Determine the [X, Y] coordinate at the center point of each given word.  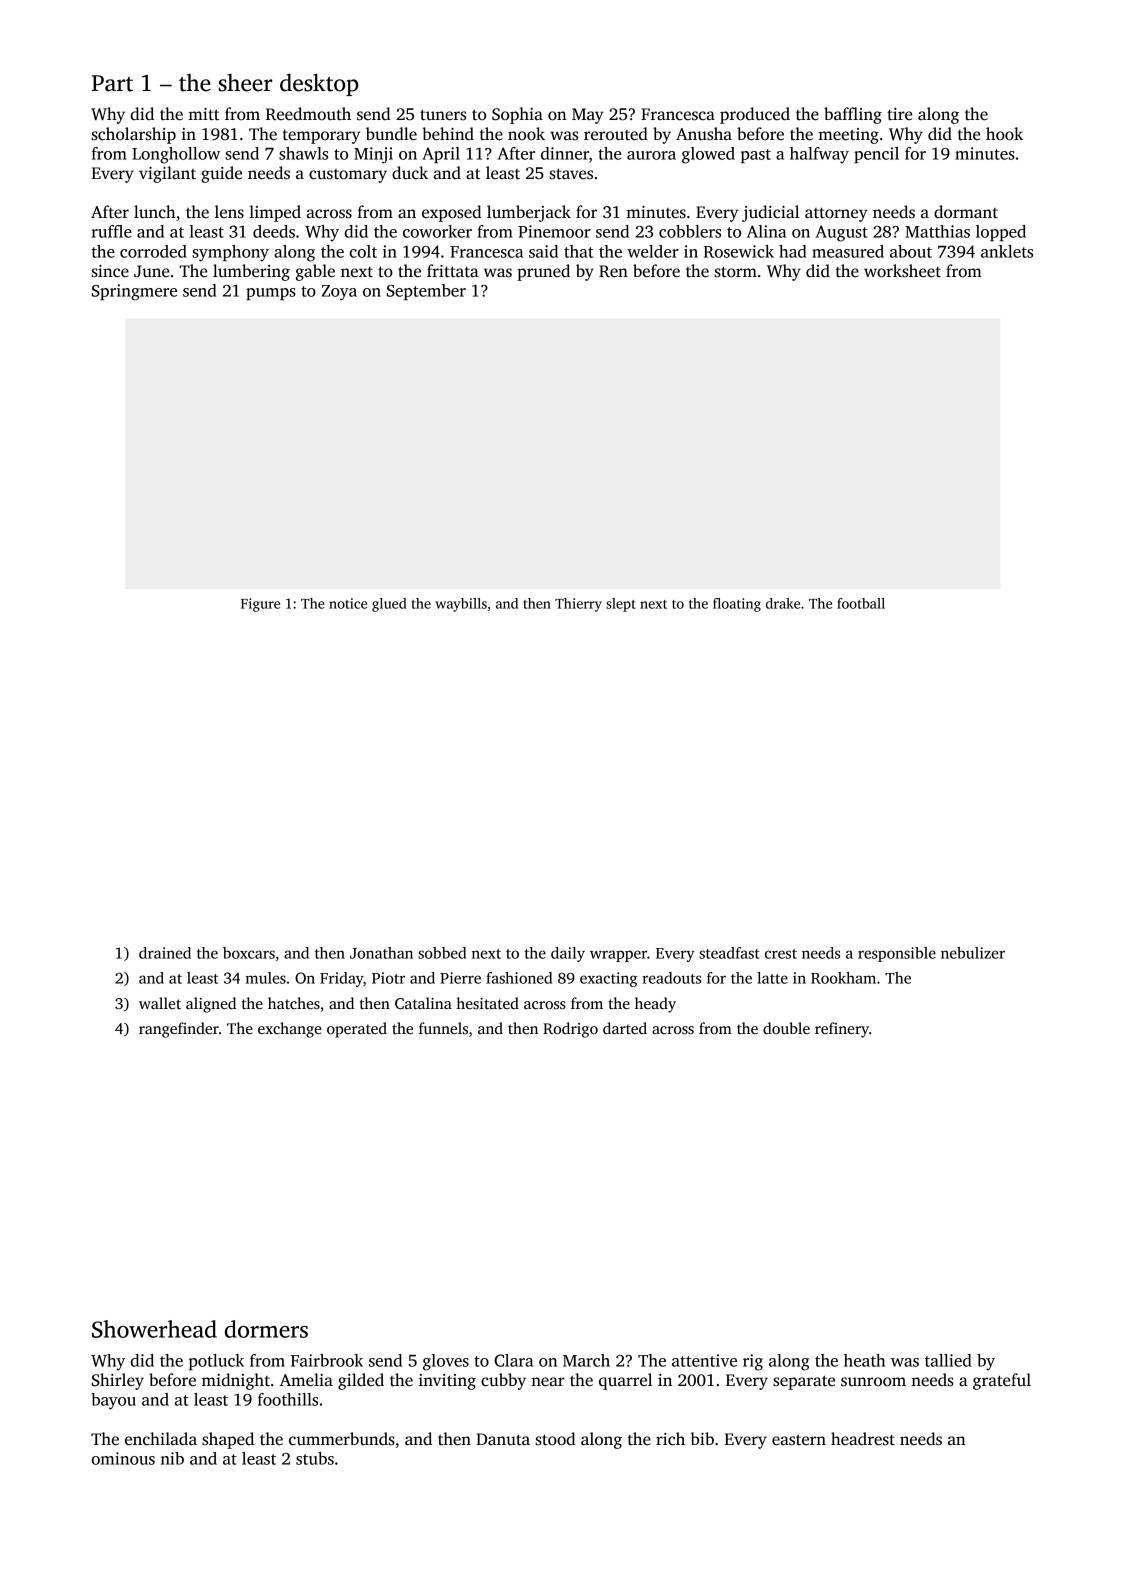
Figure [260, 605]
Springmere [134, 292]
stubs [315, 1458]
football [861, 603]
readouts [671, 978]
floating [737, 605]
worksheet [902, 271]
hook [1004, 134]
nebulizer [973, 953]
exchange [290, 1030]
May [588, 116]
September [426, 292]
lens [229, 212]
